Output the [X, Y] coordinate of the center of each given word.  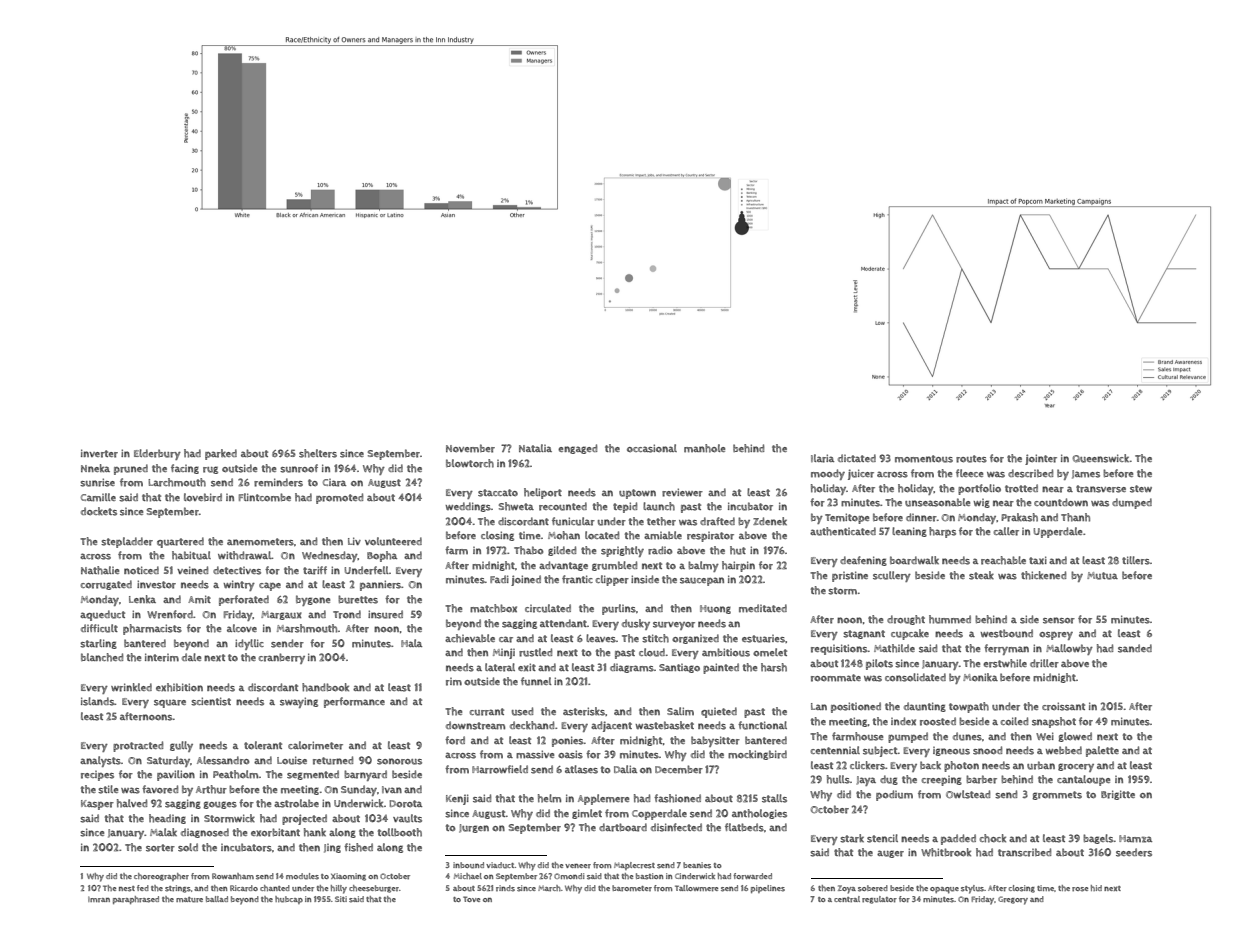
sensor [1059, 620]
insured [385, 614]
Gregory [1013, 900]
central [847, 899]
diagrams [632, 668]
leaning [909, 532]
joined [526, 580]
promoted [339, 498]
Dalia [625, 769]
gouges [220, 805]
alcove [242, 628]
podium [894, 795]
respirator [710, 537]
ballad [217, 899]
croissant [1063, 706]
